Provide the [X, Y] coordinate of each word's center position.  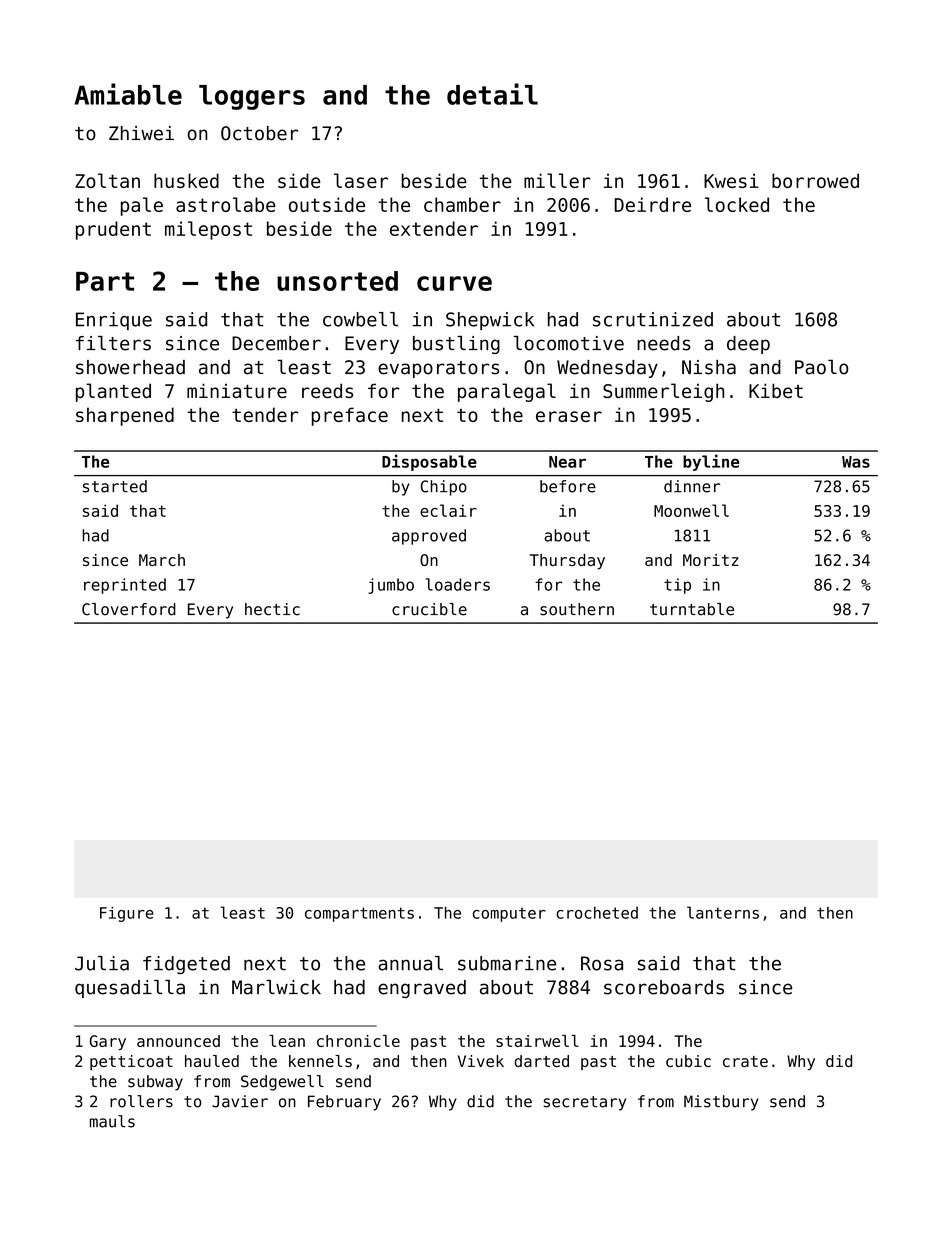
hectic [272, 609]
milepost [208, 230]
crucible [429, 609]
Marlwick [276, 987]
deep [748, 345]
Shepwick [490, 321]
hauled [212, 1061]
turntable [692, 609]
